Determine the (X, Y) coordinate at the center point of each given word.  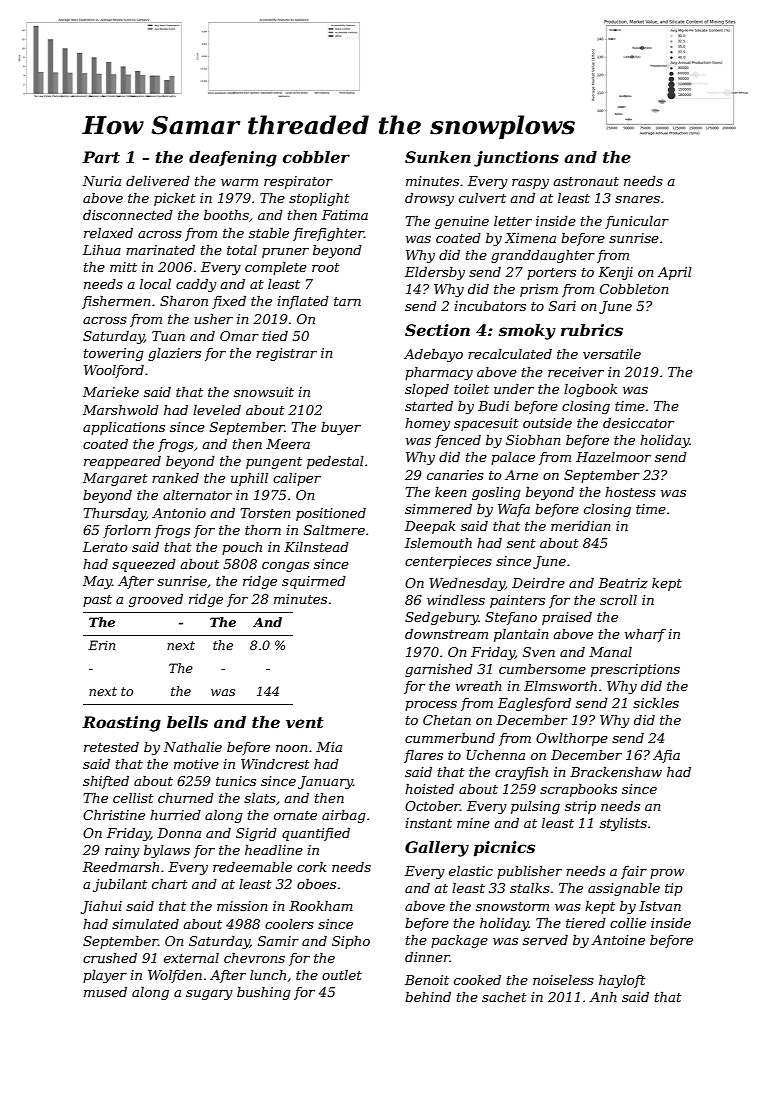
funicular (637, 222)
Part (101, 157)
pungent (274, 463)
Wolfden (175, 976)
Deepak (430, 527)
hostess (630, 492)
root (326, 267)
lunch (268, 975)
